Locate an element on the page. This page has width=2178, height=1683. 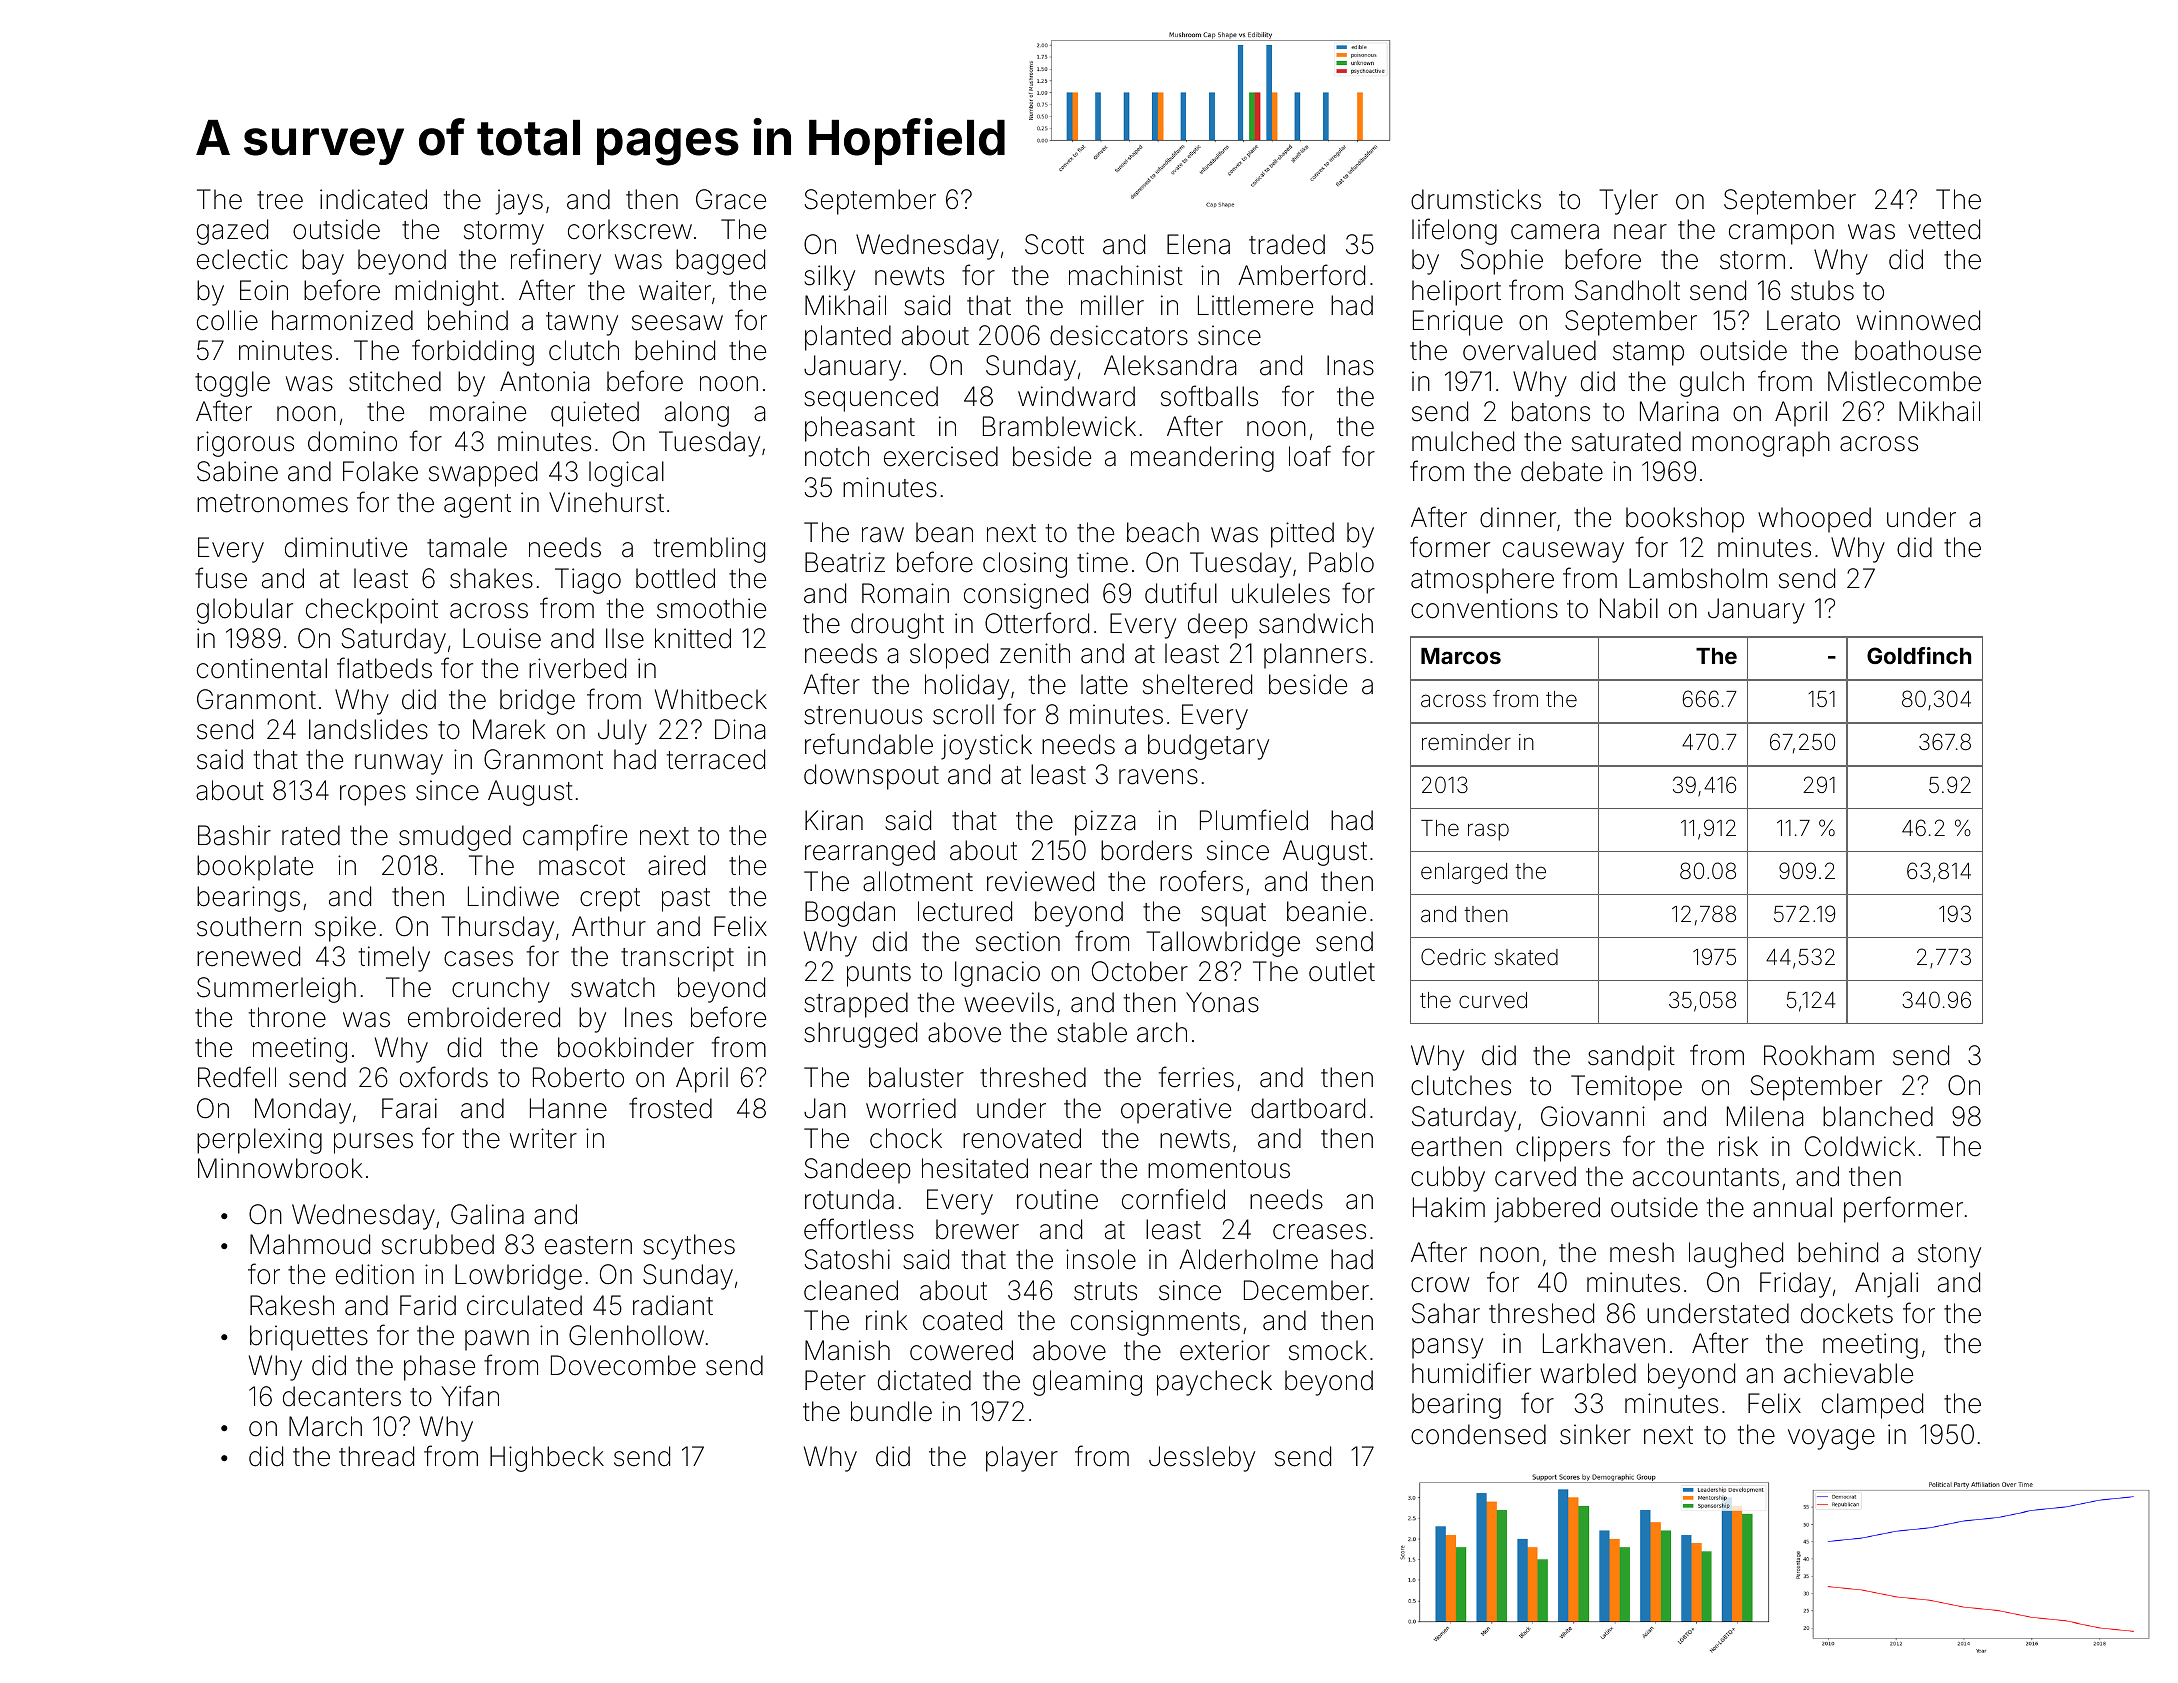
Ignacio is located at coordinates (997, 974).
